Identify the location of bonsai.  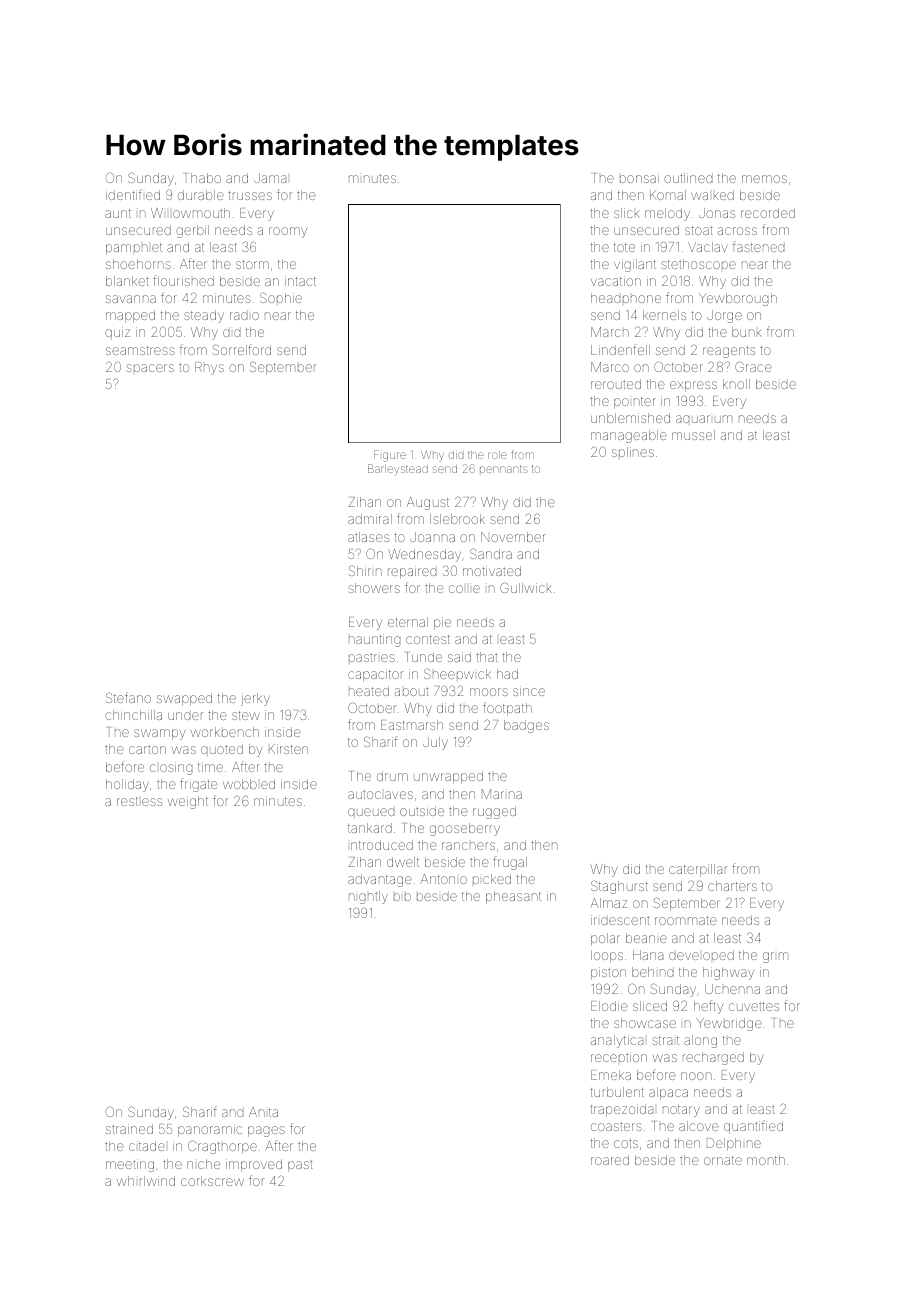
(639, 178).
